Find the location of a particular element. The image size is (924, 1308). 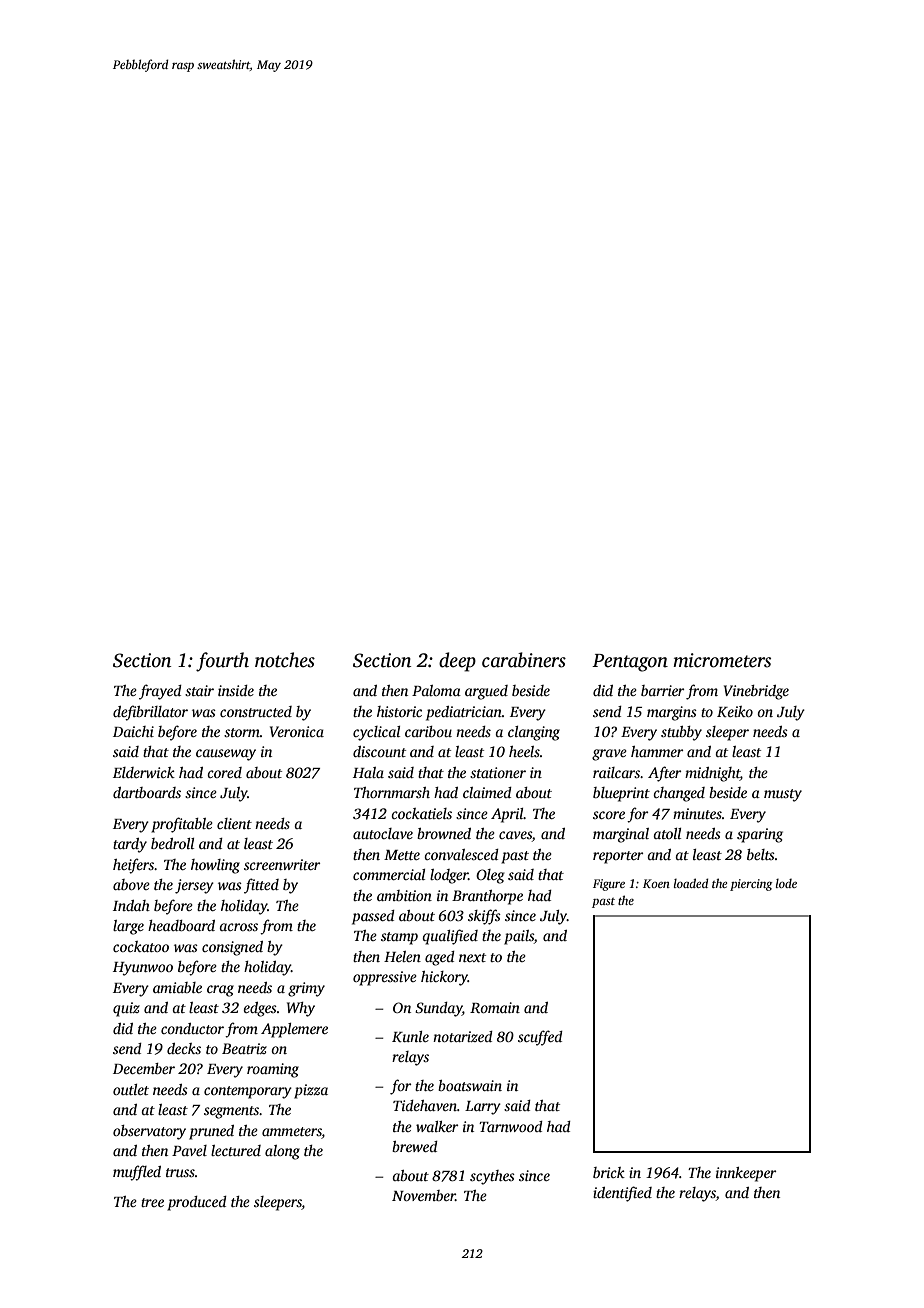

Romain is located at coordinates (495, 1007).
